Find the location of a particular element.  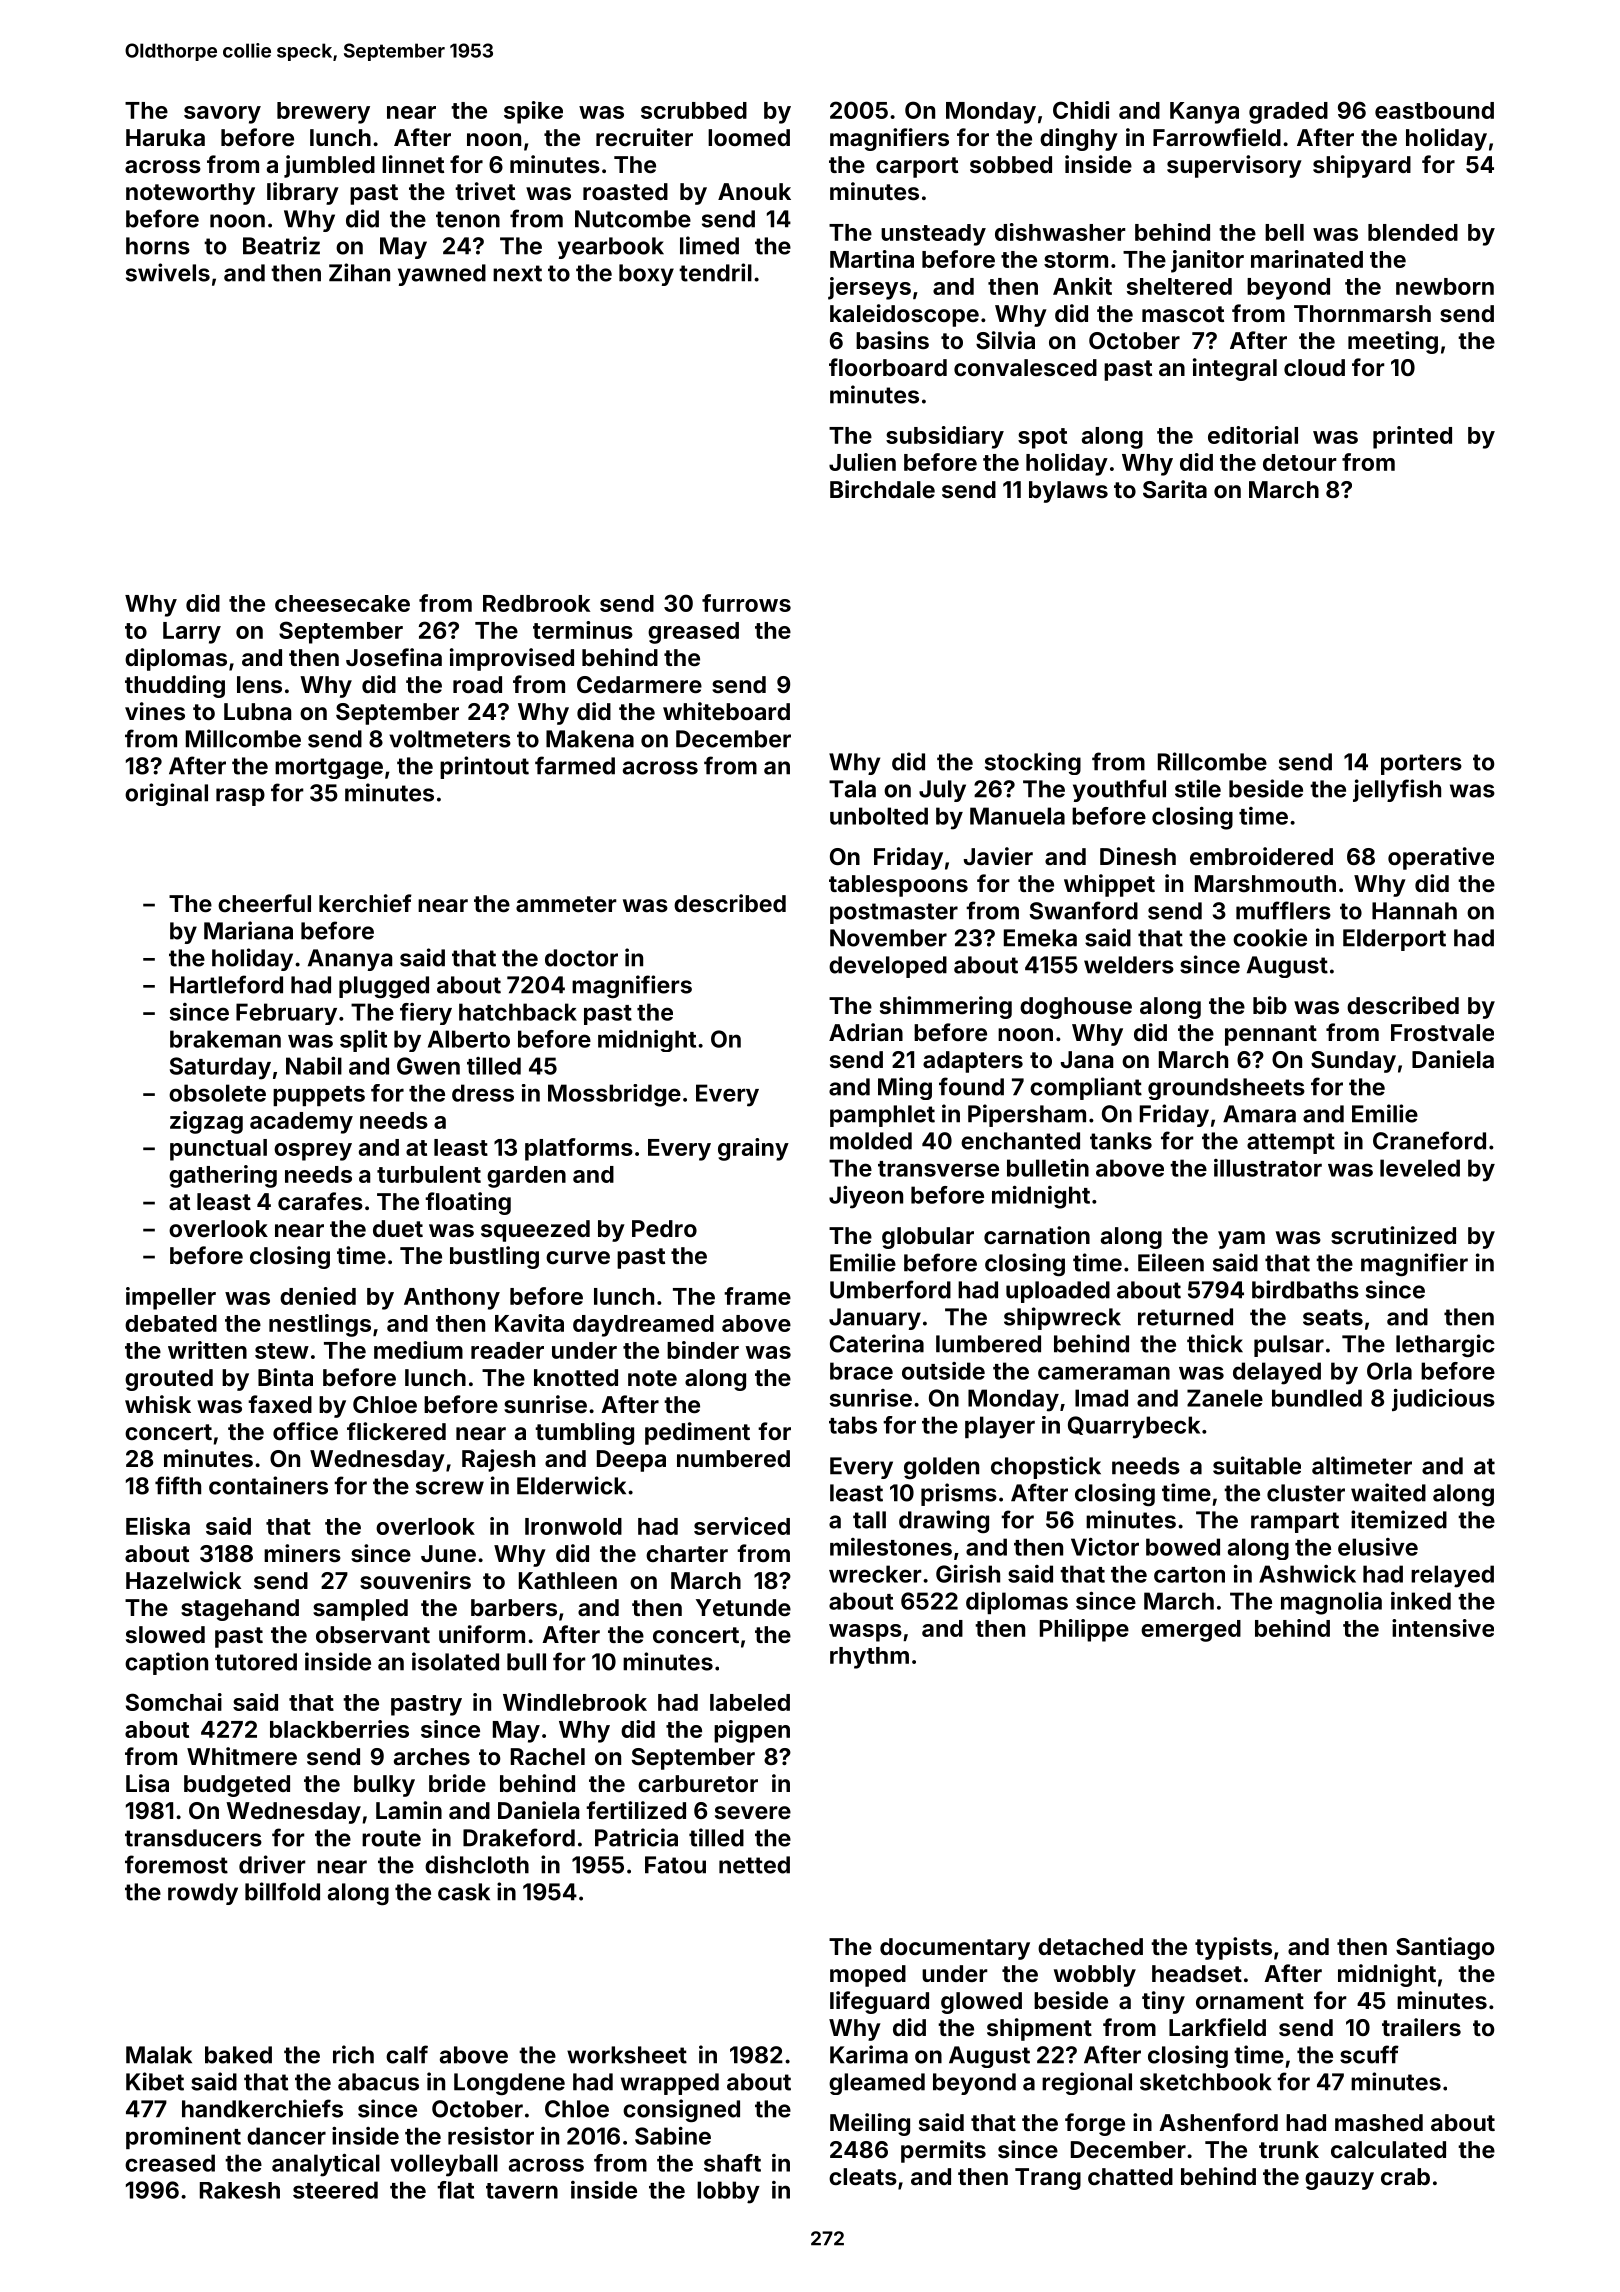

thudding is located at coordinates (175, 686).
